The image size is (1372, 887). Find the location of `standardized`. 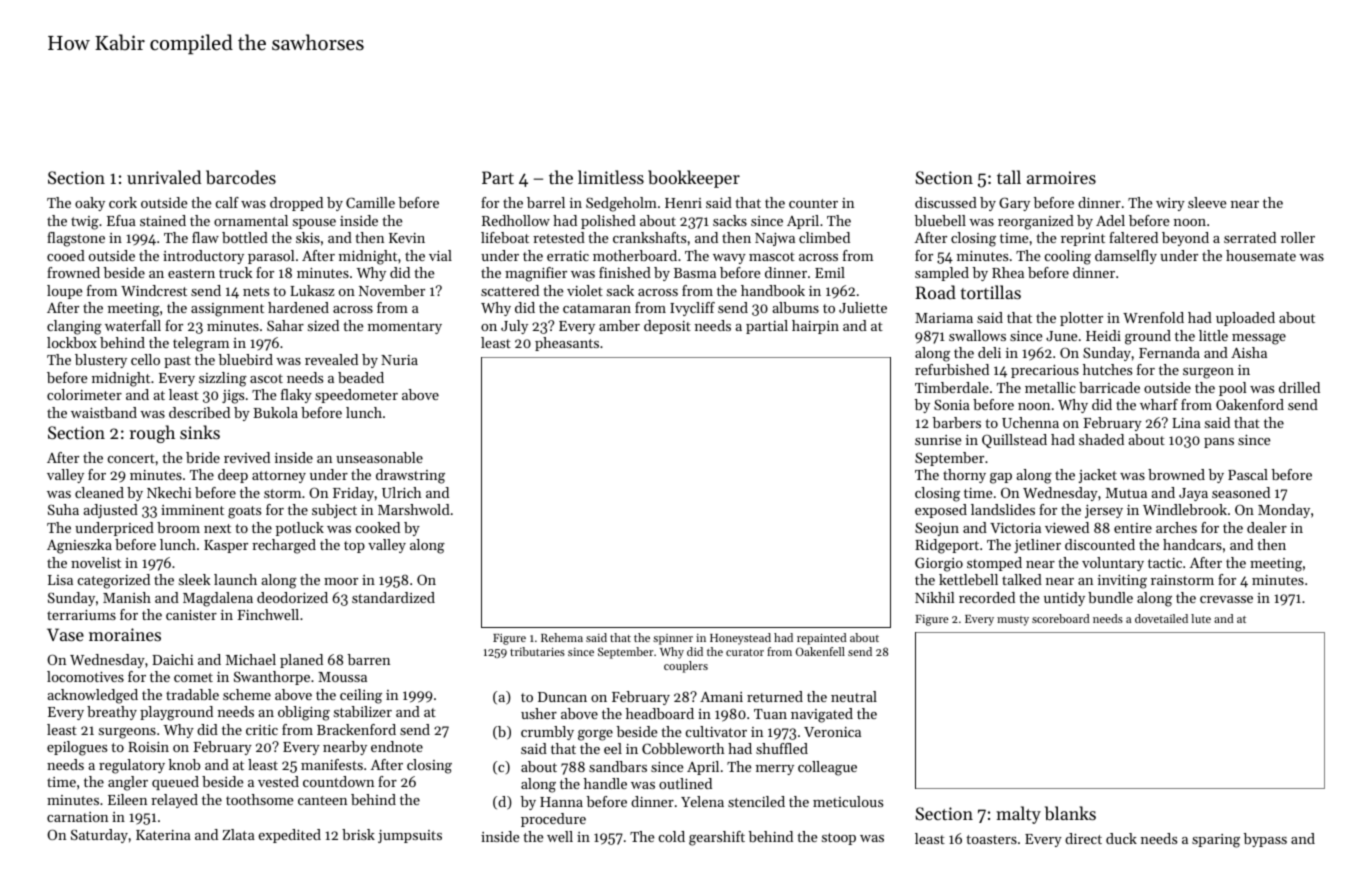

standardized is located at coordinates (393, 597).
